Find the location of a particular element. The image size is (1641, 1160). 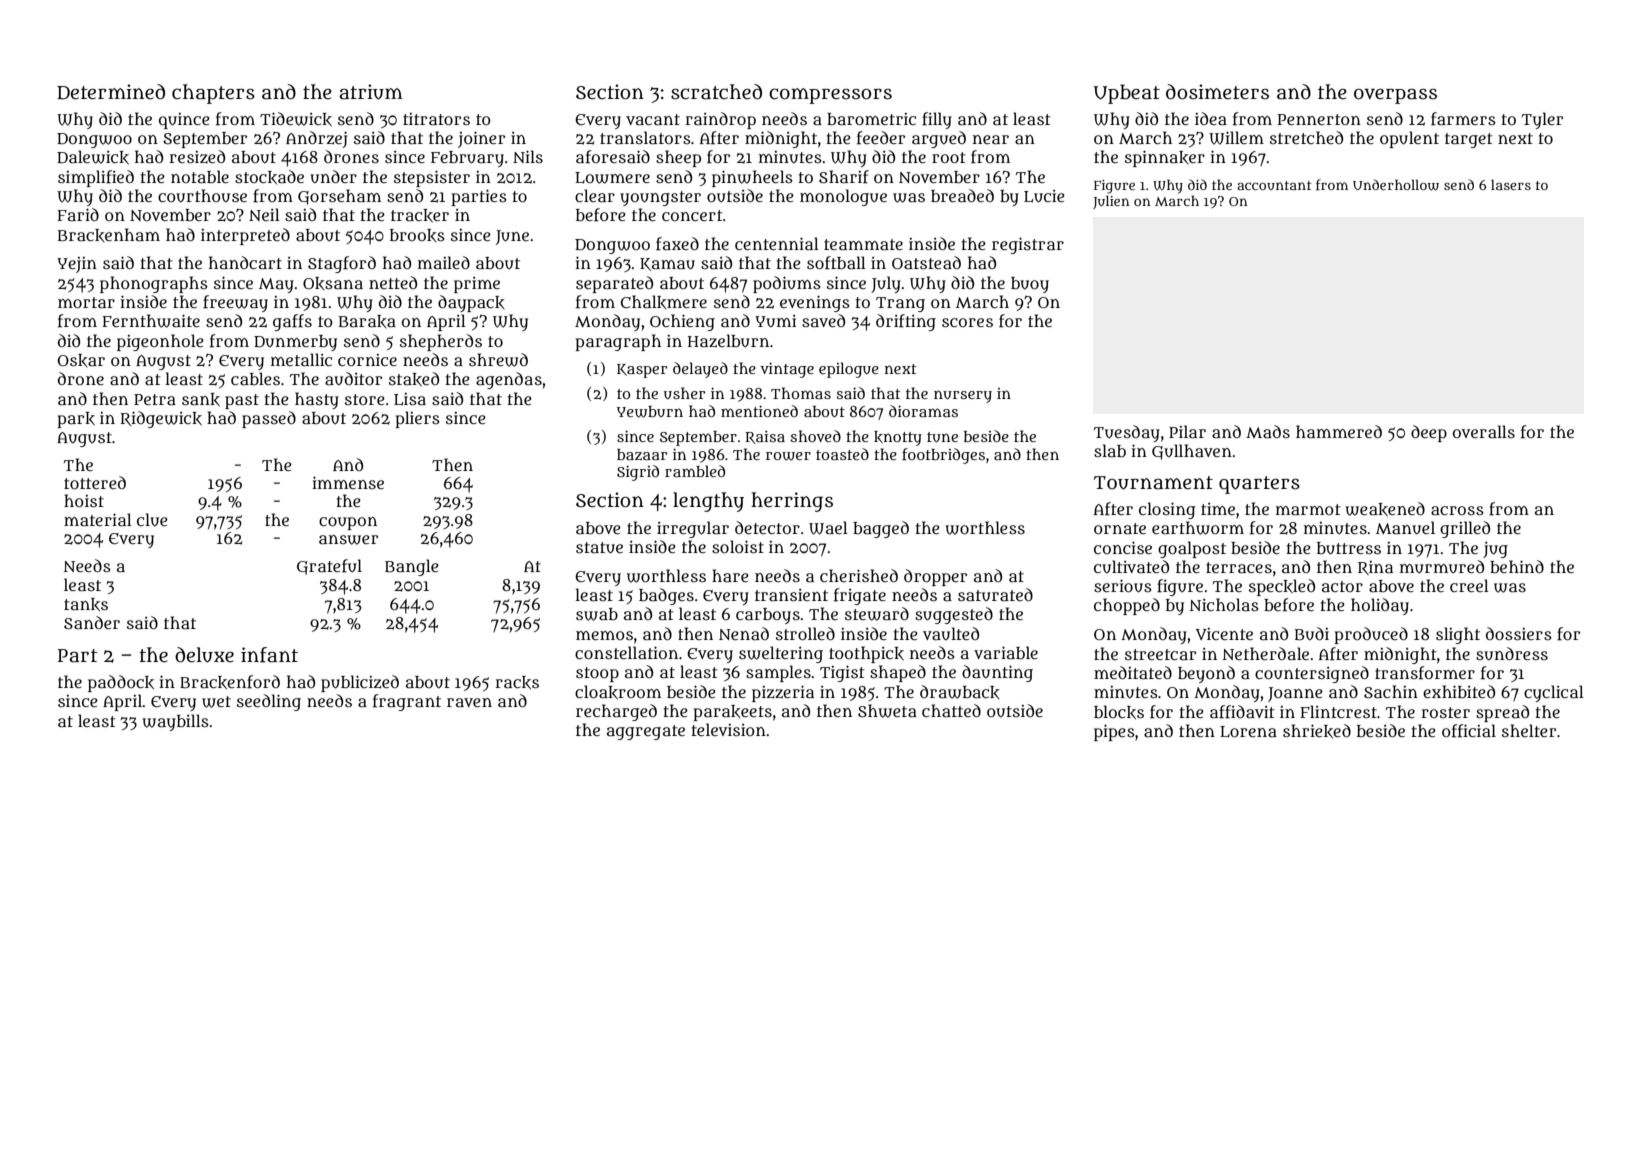

answer is located at coordinates (348, 540).
